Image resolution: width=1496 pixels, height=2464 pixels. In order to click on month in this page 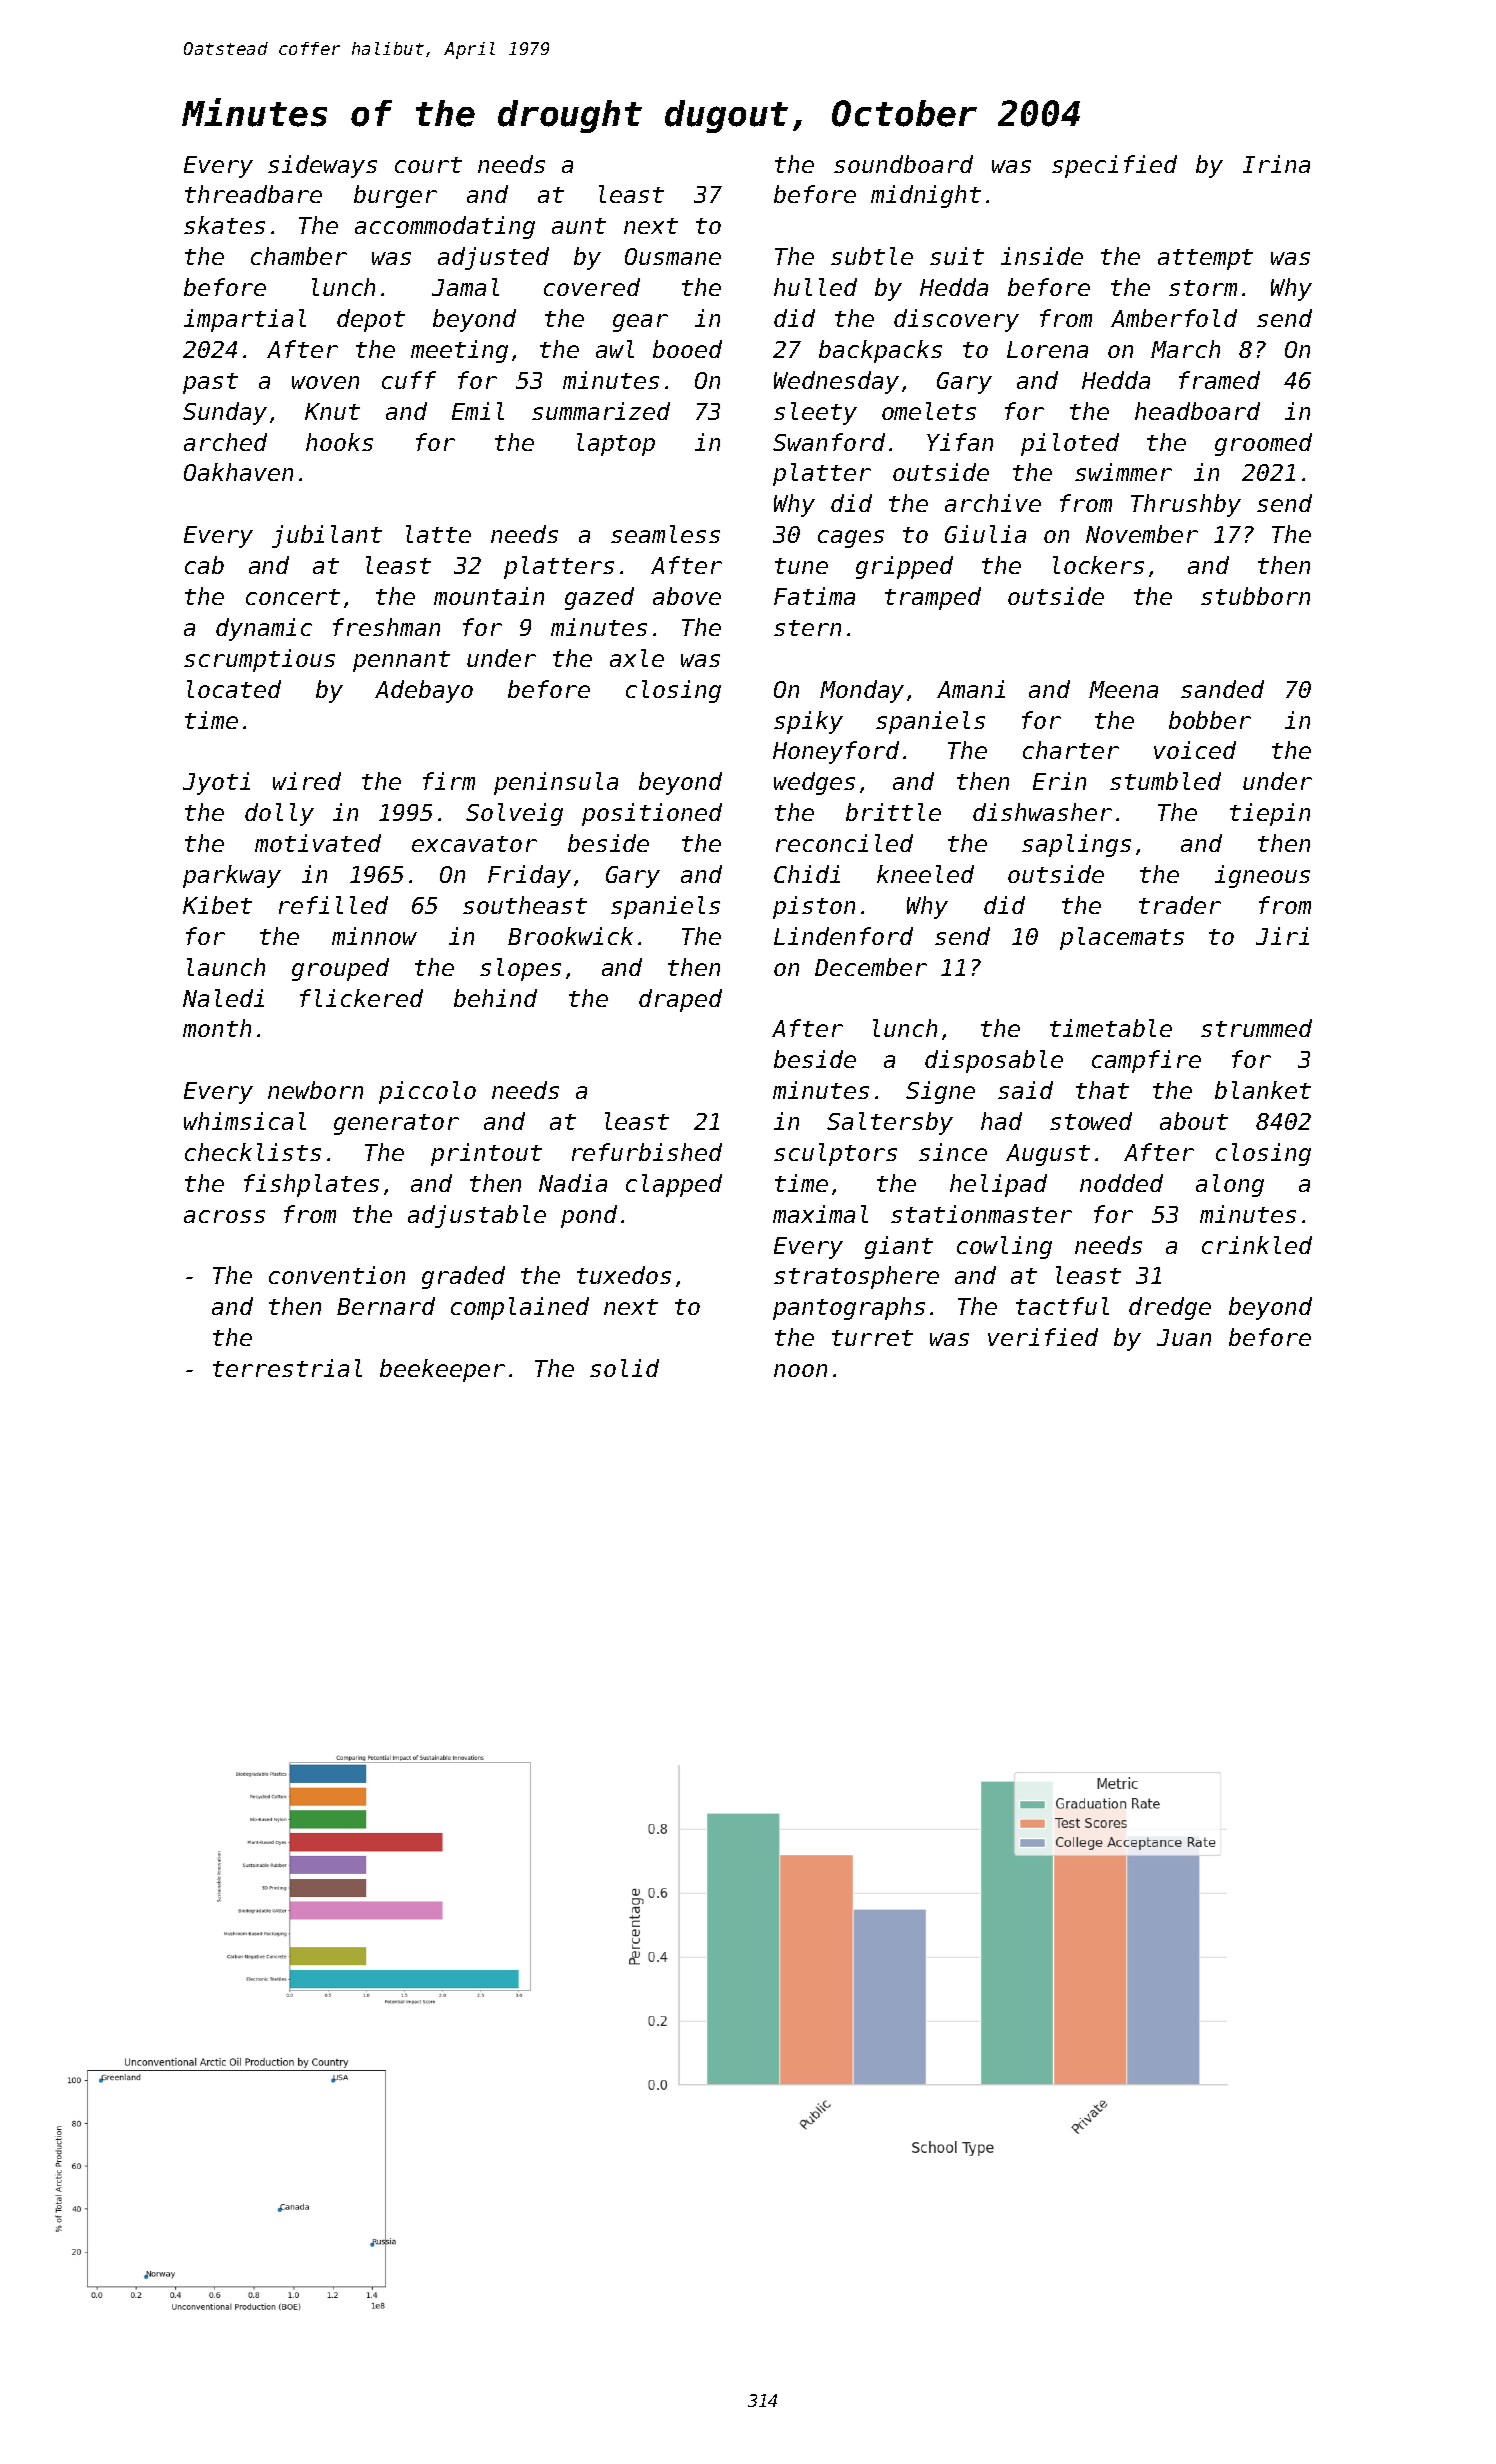, I will do `click(217, 1028)`.
